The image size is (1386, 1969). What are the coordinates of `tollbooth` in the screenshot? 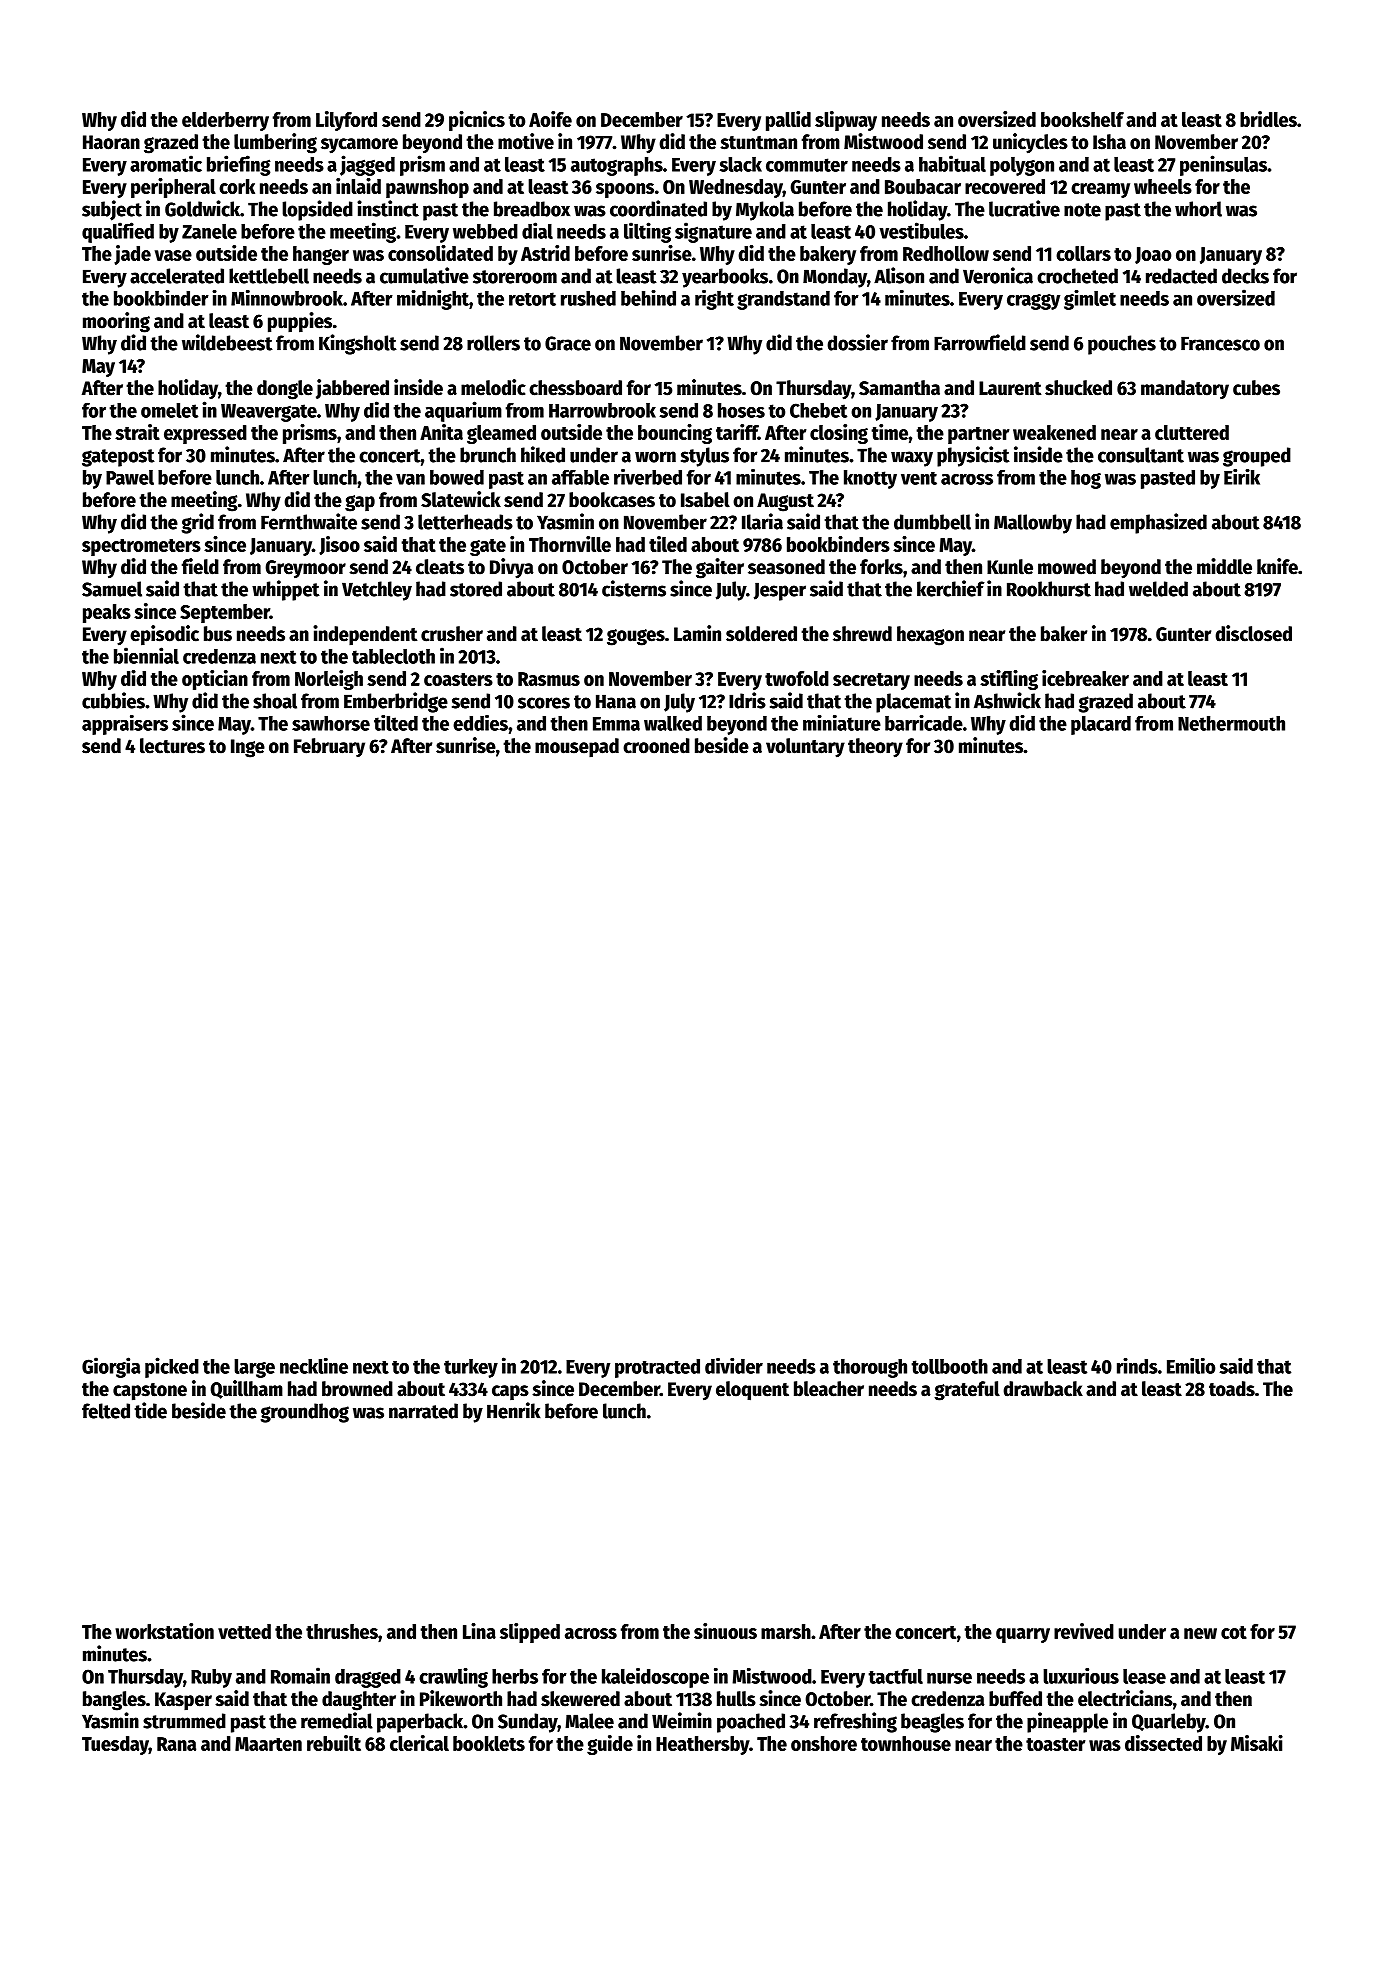 It's located at (949, 1366).
